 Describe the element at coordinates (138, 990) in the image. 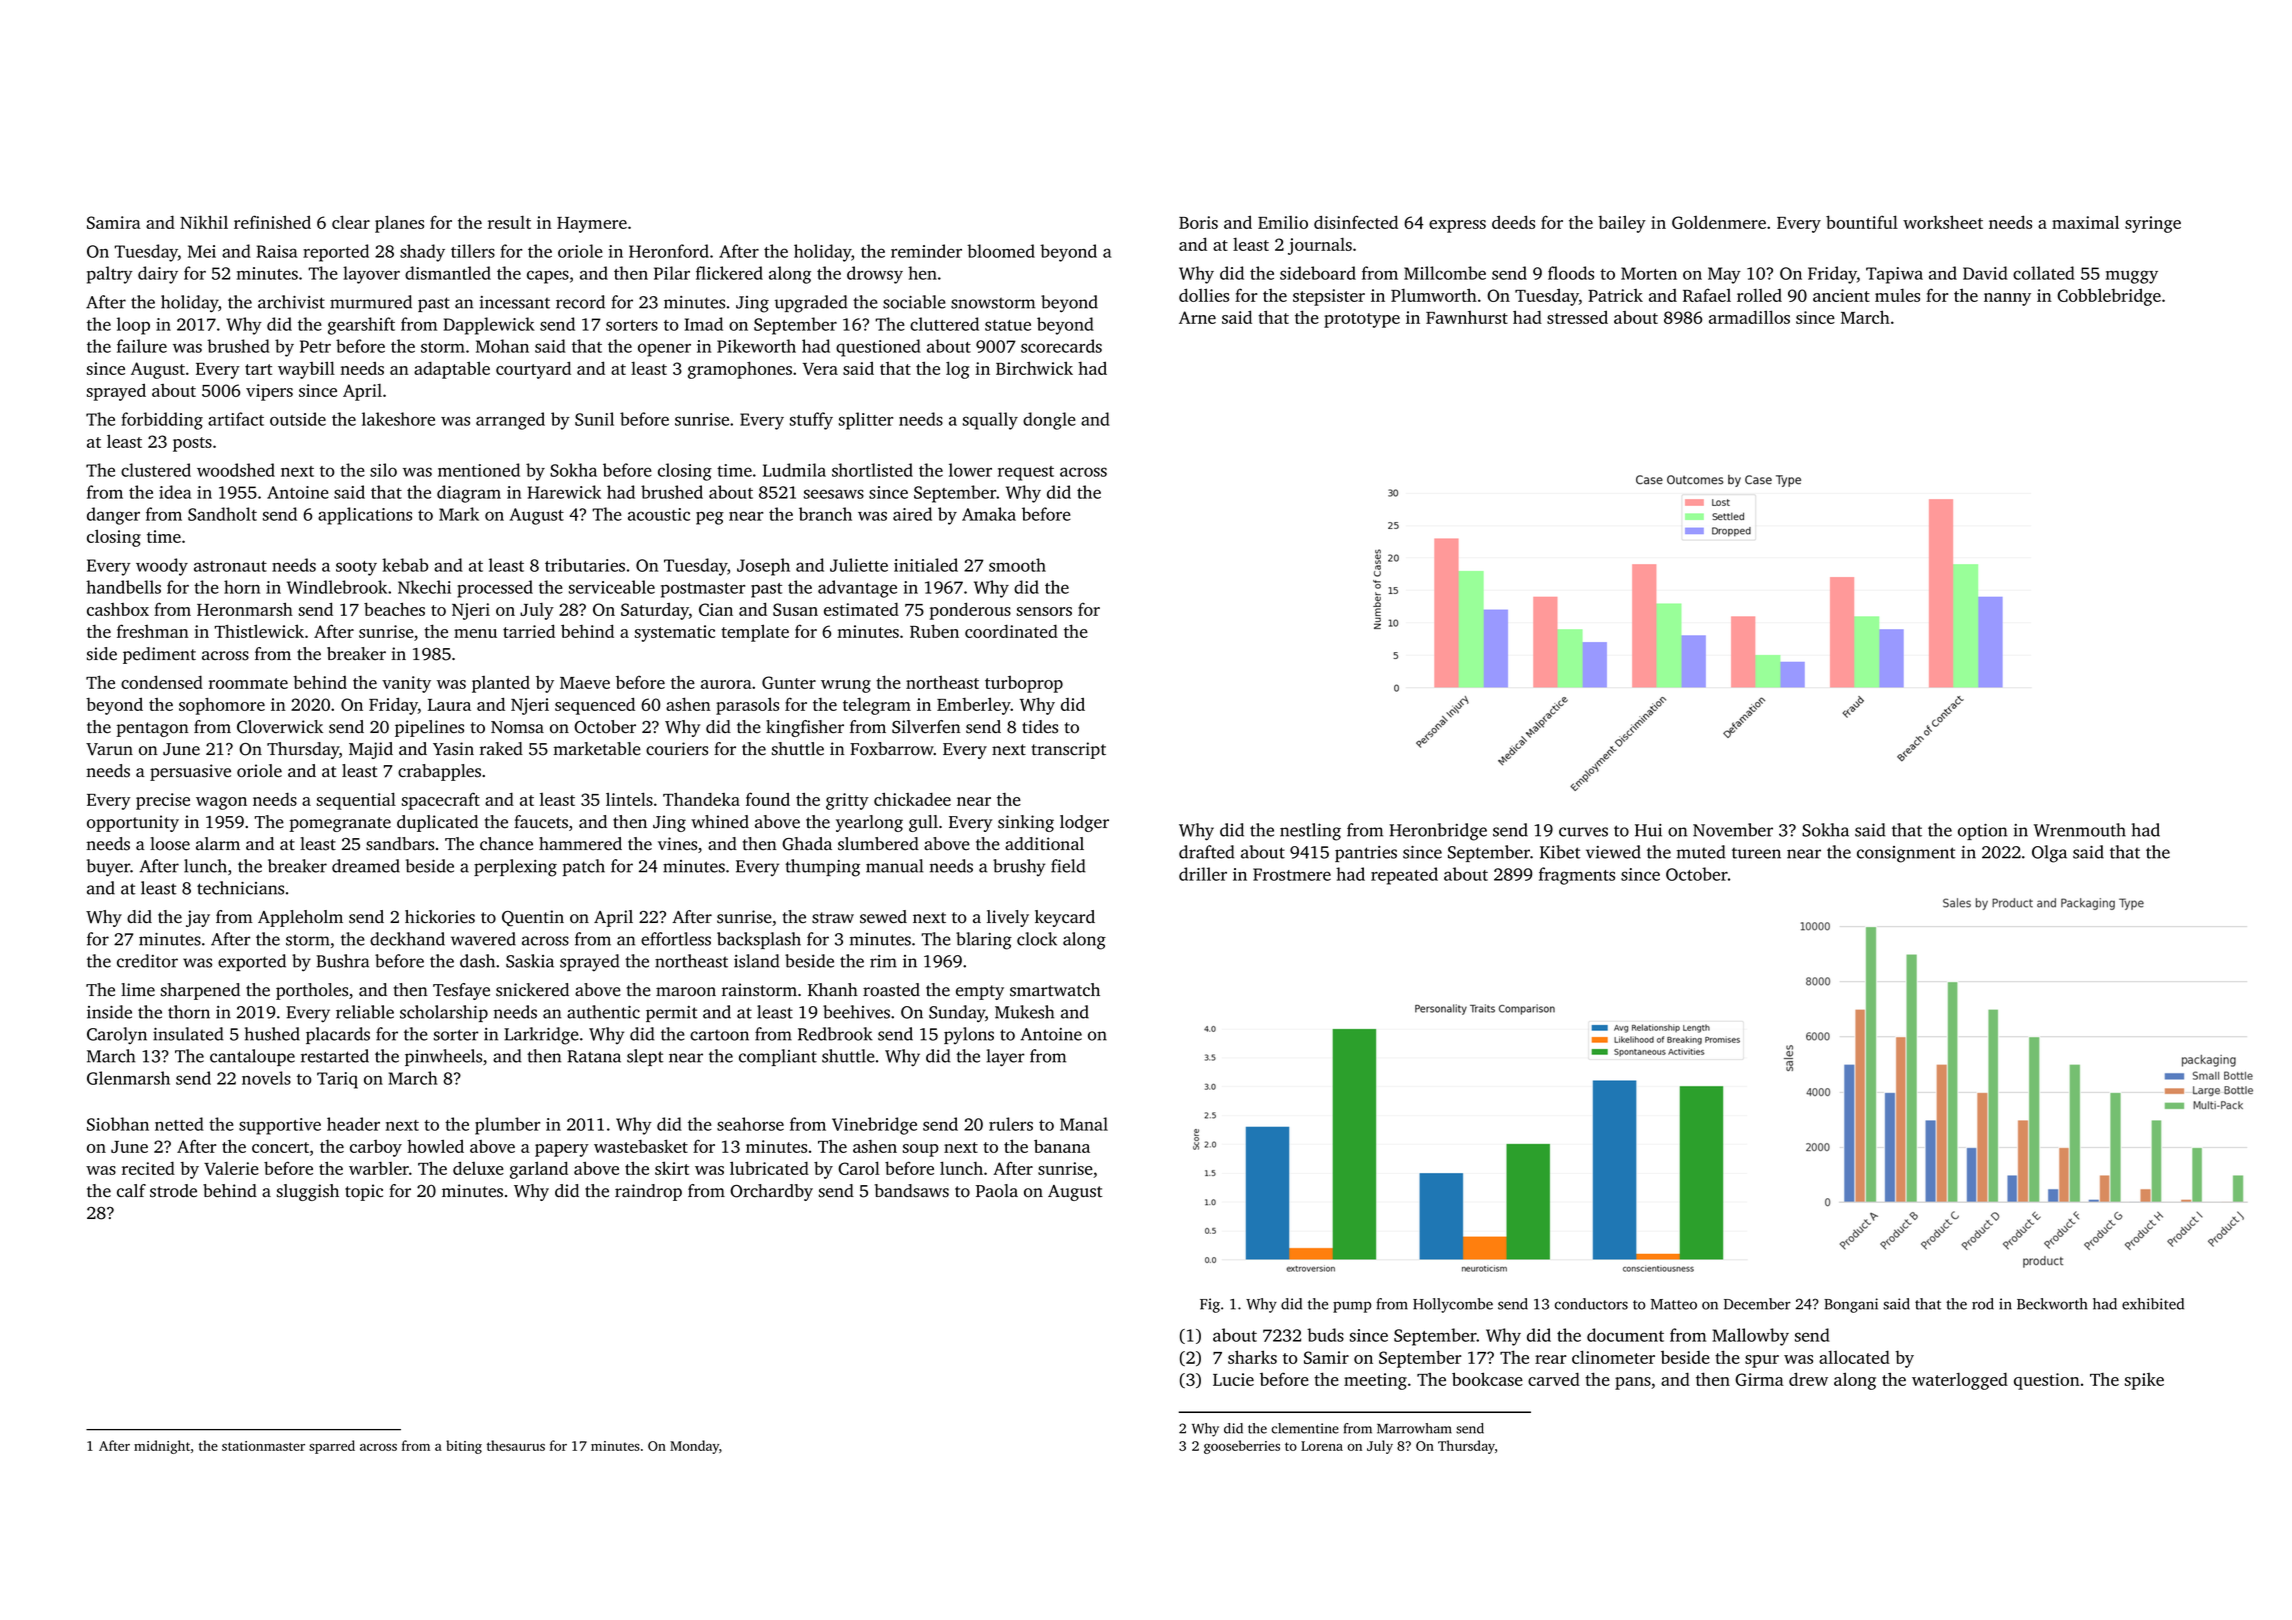

I see `lime` at that location.
